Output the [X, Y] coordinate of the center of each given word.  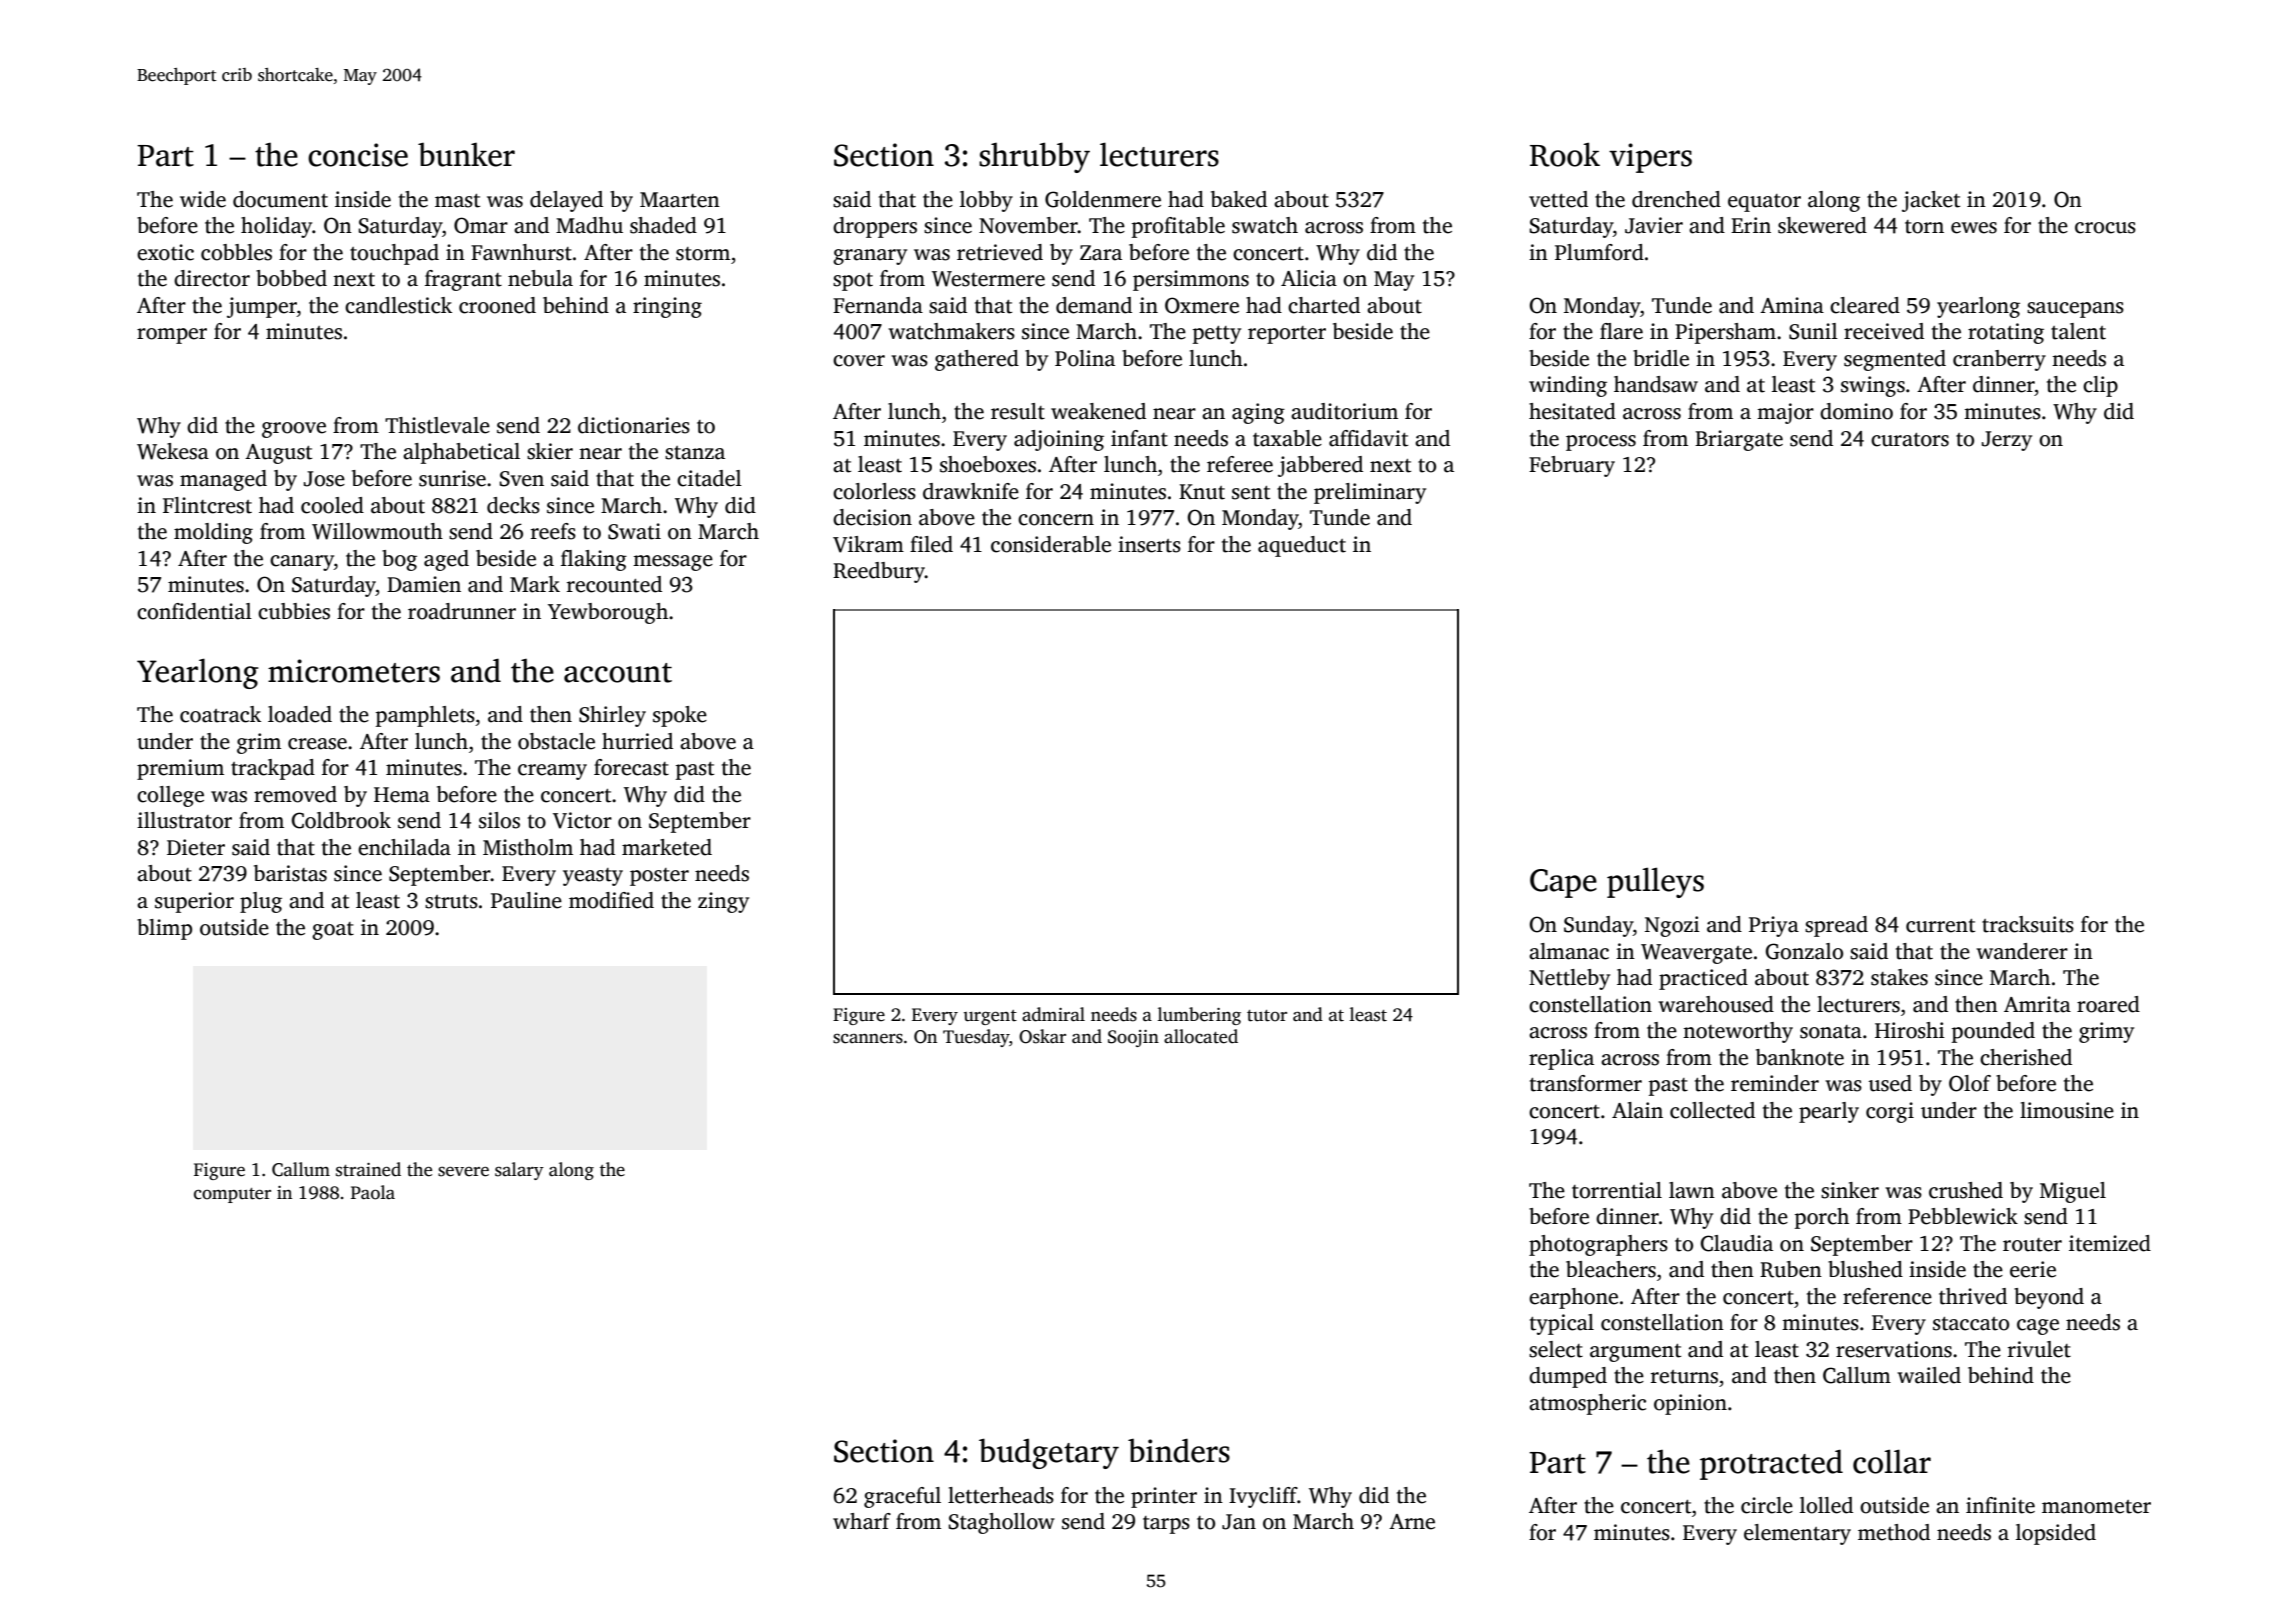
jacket [1931, 201]
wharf [862, 1521]
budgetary [1049, 1453]
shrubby [1034, 157]
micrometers [354, 671]
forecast [631, 767]
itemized [2110, 1243]
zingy [723, 902]
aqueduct [1302, 546]
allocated [1201, 1036]
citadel [709, 478]
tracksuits [2028, 924]
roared [2108, 1004]
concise [358, 155]
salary [519, 1171]
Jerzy [2007, 441]
